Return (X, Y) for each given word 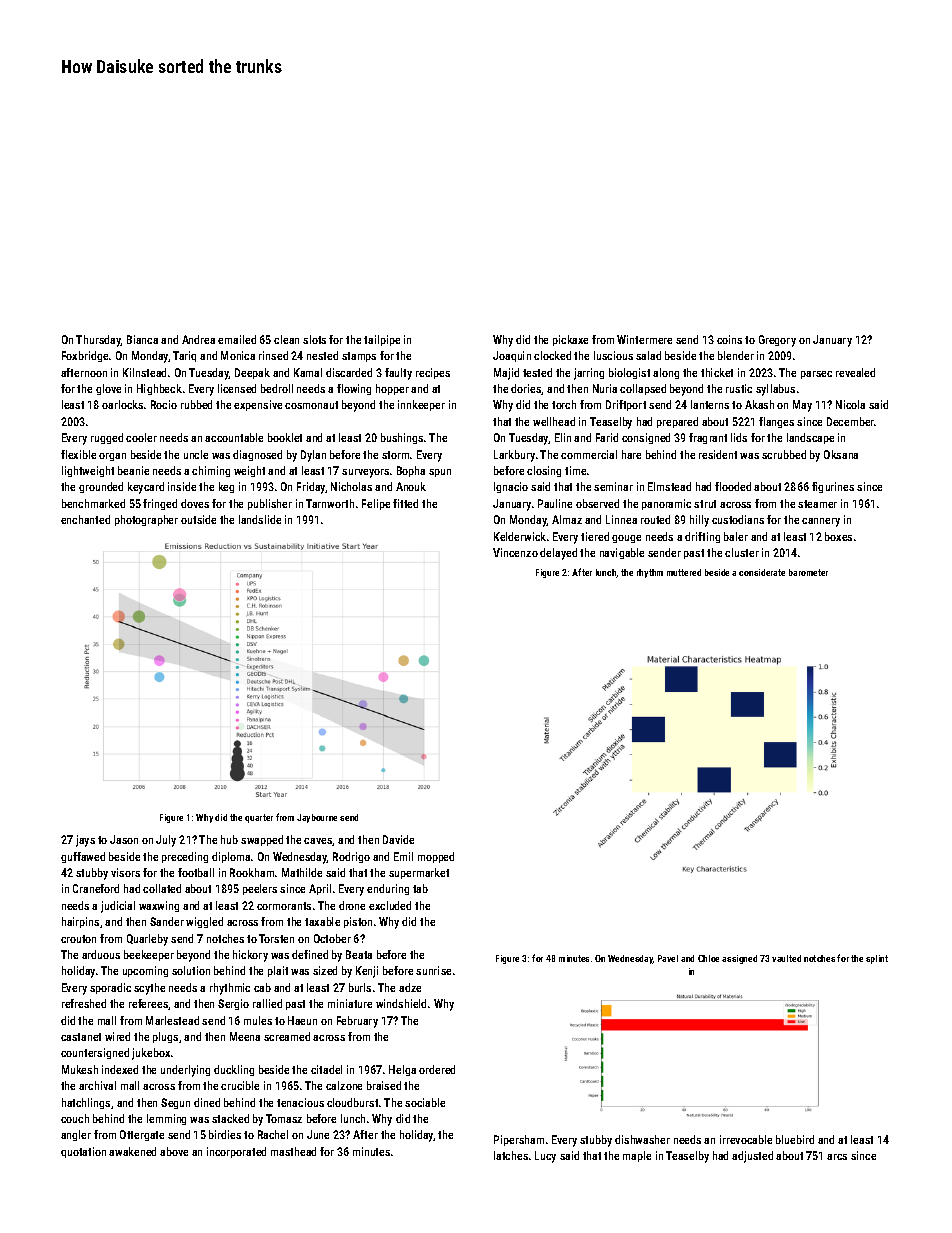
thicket (717, 372)
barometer (808, 572)
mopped (436, 857)
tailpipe (382, 340)
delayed (558, 554)
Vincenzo (515, 552)
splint (877, 959)
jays (85, 841)
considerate (762, 572)
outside (198, 519)
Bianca (142, 339)
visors (125, 872)
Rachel (273, 1134)
